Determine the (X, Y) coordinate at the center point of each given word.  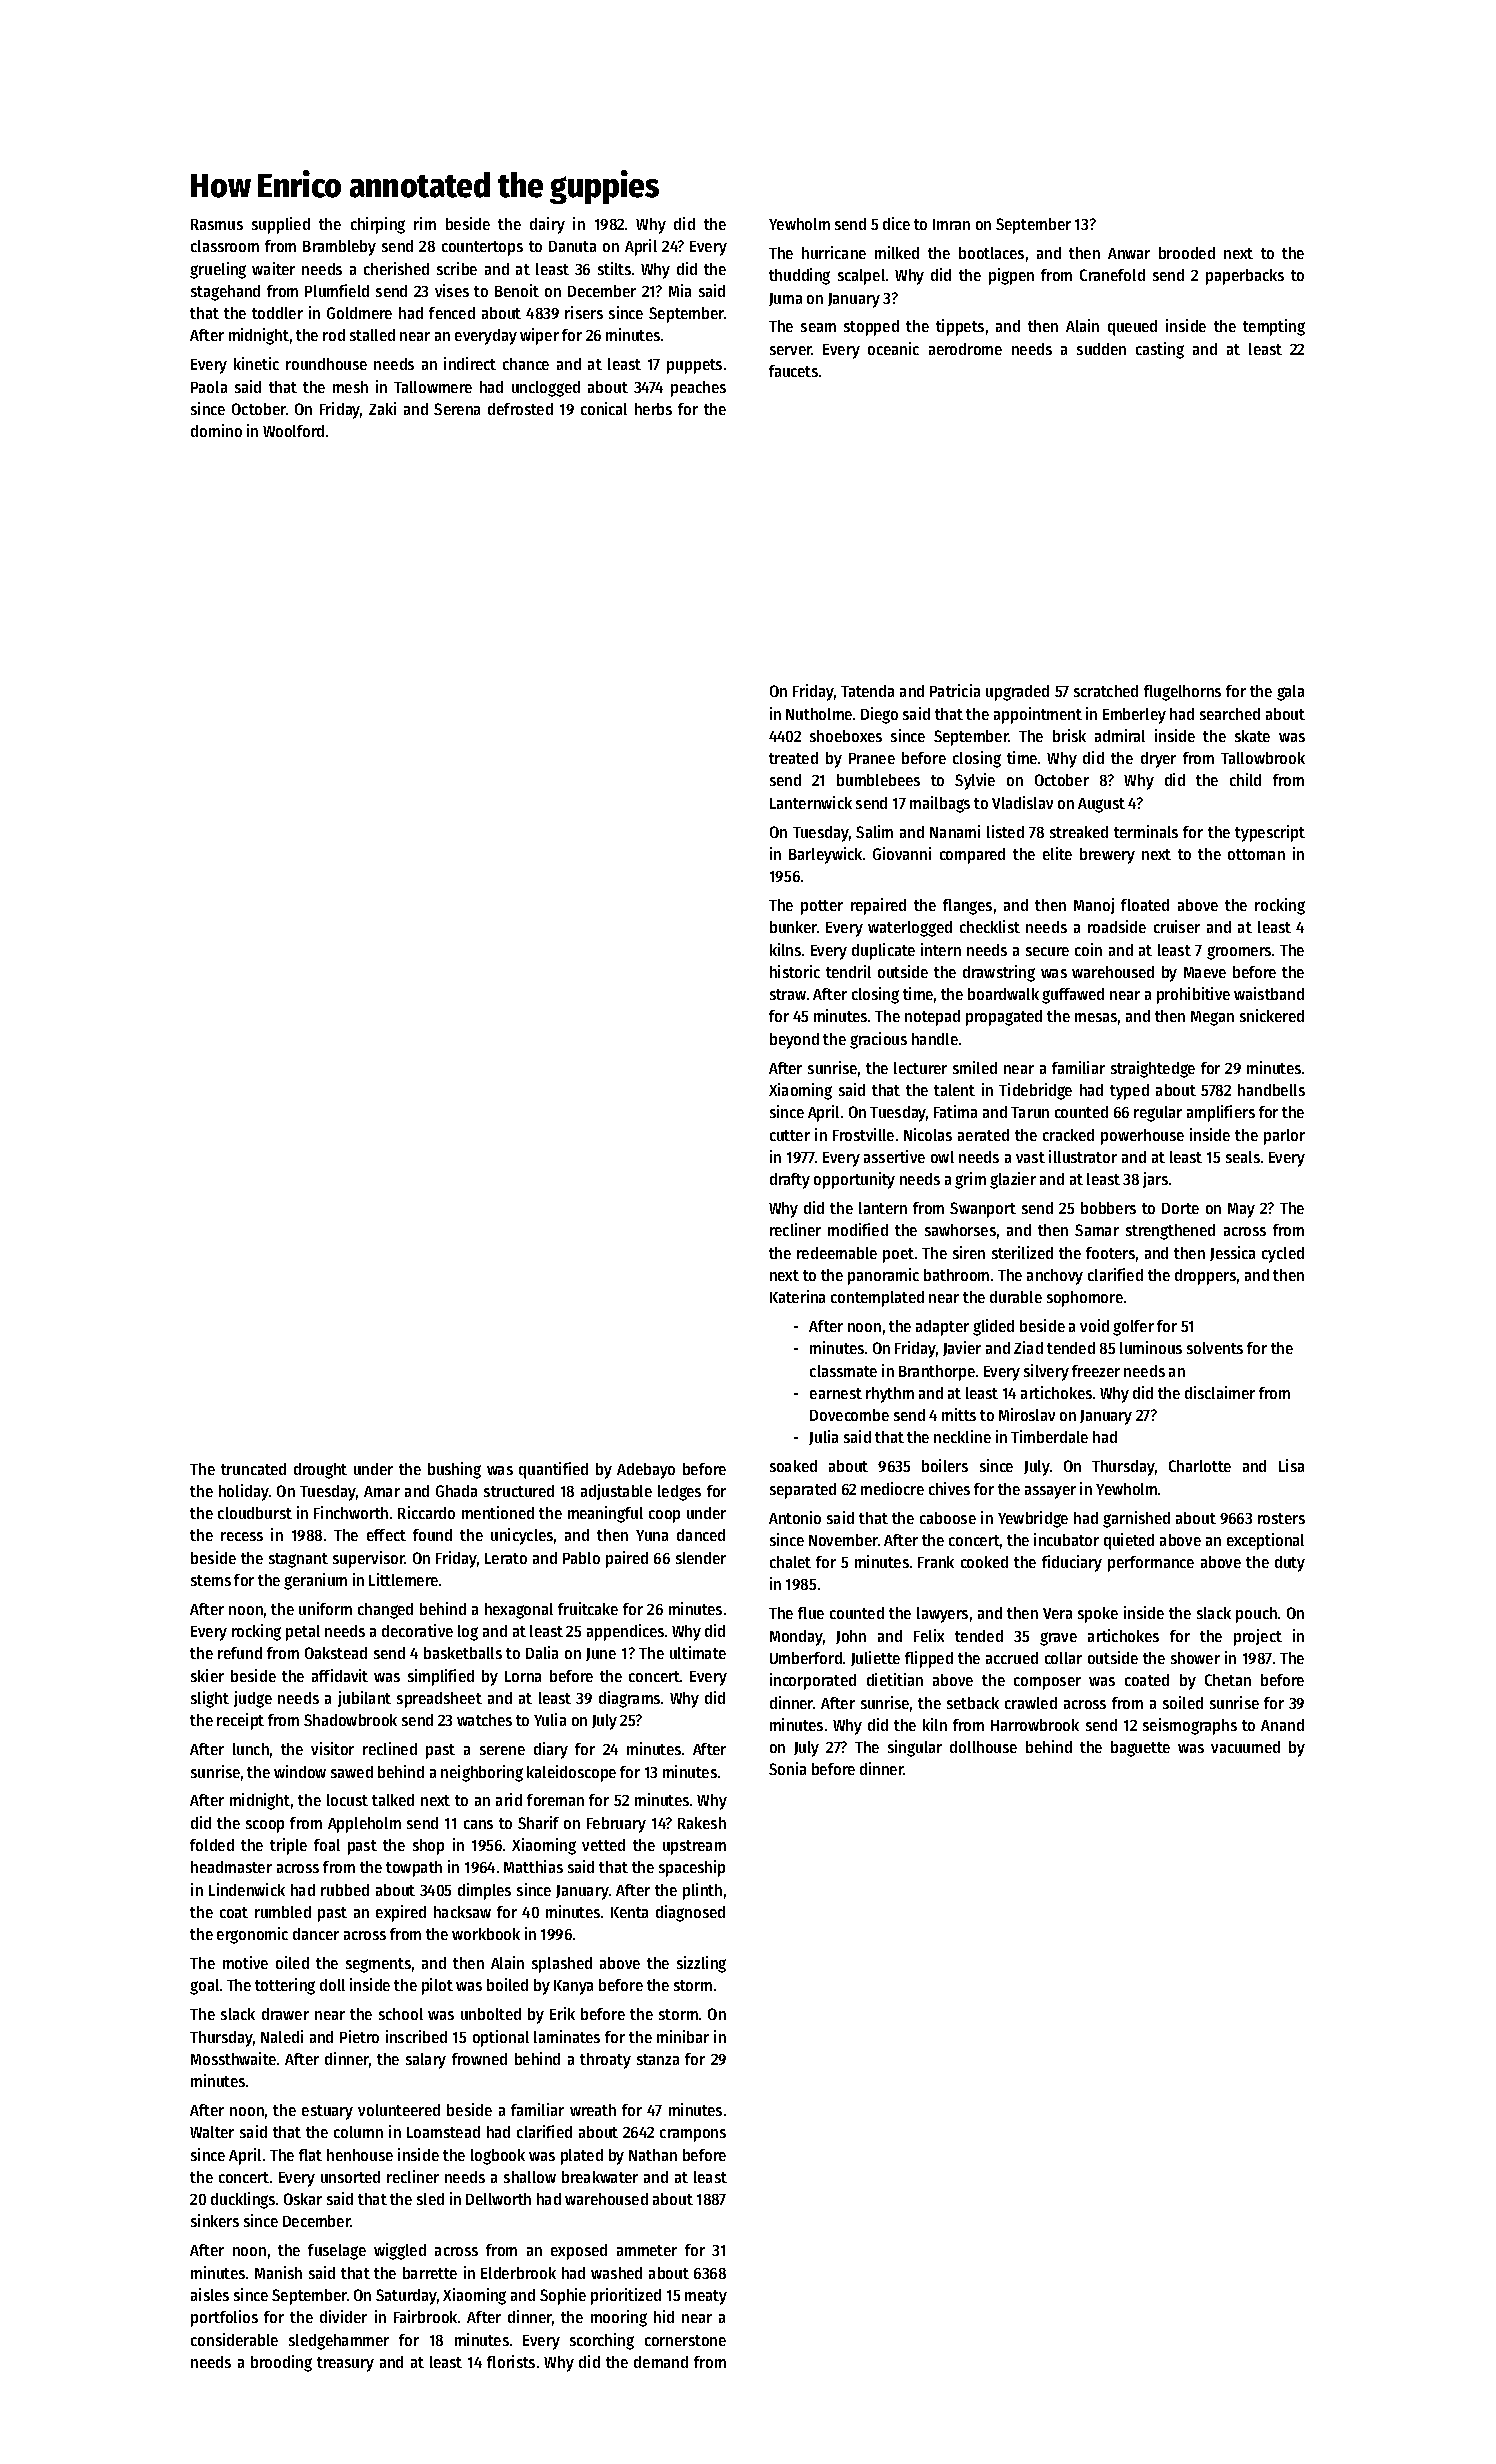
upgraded (1017, 693)
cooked (984, 1562)
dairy (547, 225)
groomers (1239, 953)
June (601, 1654)
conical (604, 408)
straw (788, 994)
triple (288, 1846)
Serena (457, 409)
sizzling (701, 1964)
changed (385, 1611)
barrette (430, 2273)
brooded (1187, 253)
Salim (874, 831)
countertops (482, 248)
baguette (1140, 1749)
